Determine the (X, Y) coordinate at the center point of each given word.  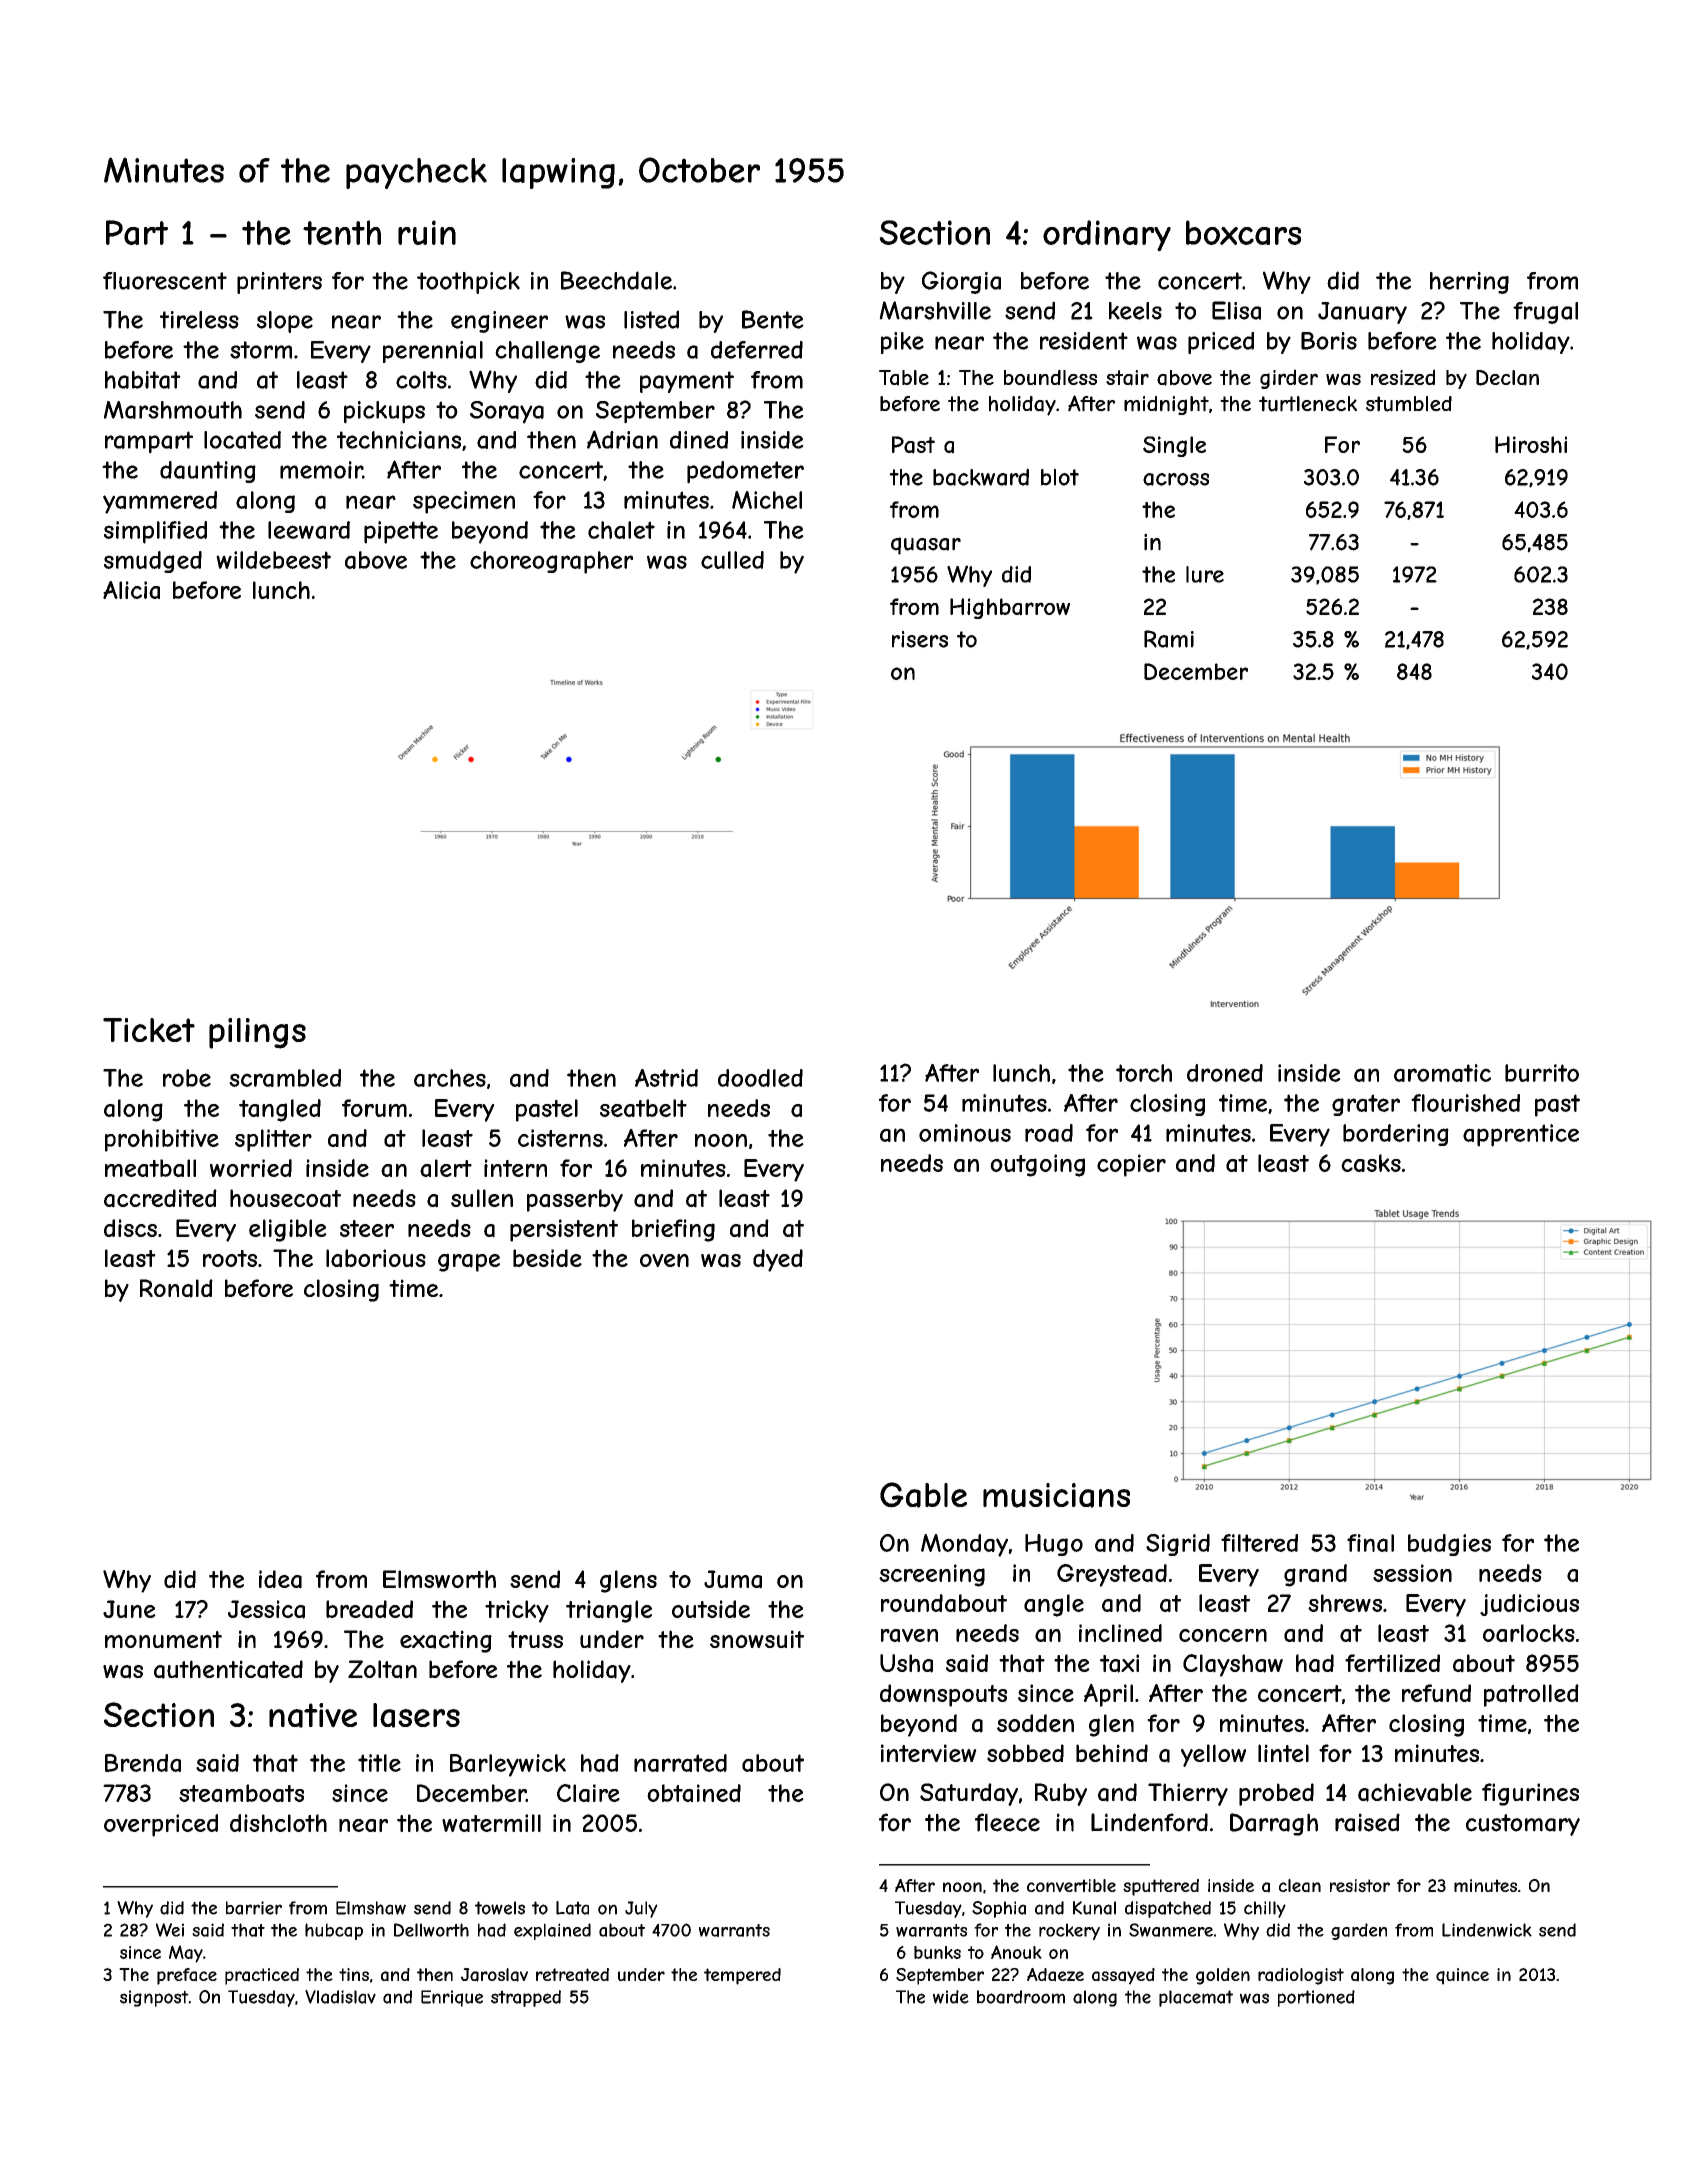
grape (469, 1262)
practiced (262, 1976)
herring (1469, 283)
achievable (1415, 1792)
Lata (572, 1908)
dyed (778, 1260)
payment (687, 382)
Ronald (176, 1288)
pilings (257, 1033)
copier (1131, 1165)
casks (1371, 1163)
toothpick (468, 283)
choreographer (551, 562)
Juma (733, 1579)
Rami (1169, 639)
